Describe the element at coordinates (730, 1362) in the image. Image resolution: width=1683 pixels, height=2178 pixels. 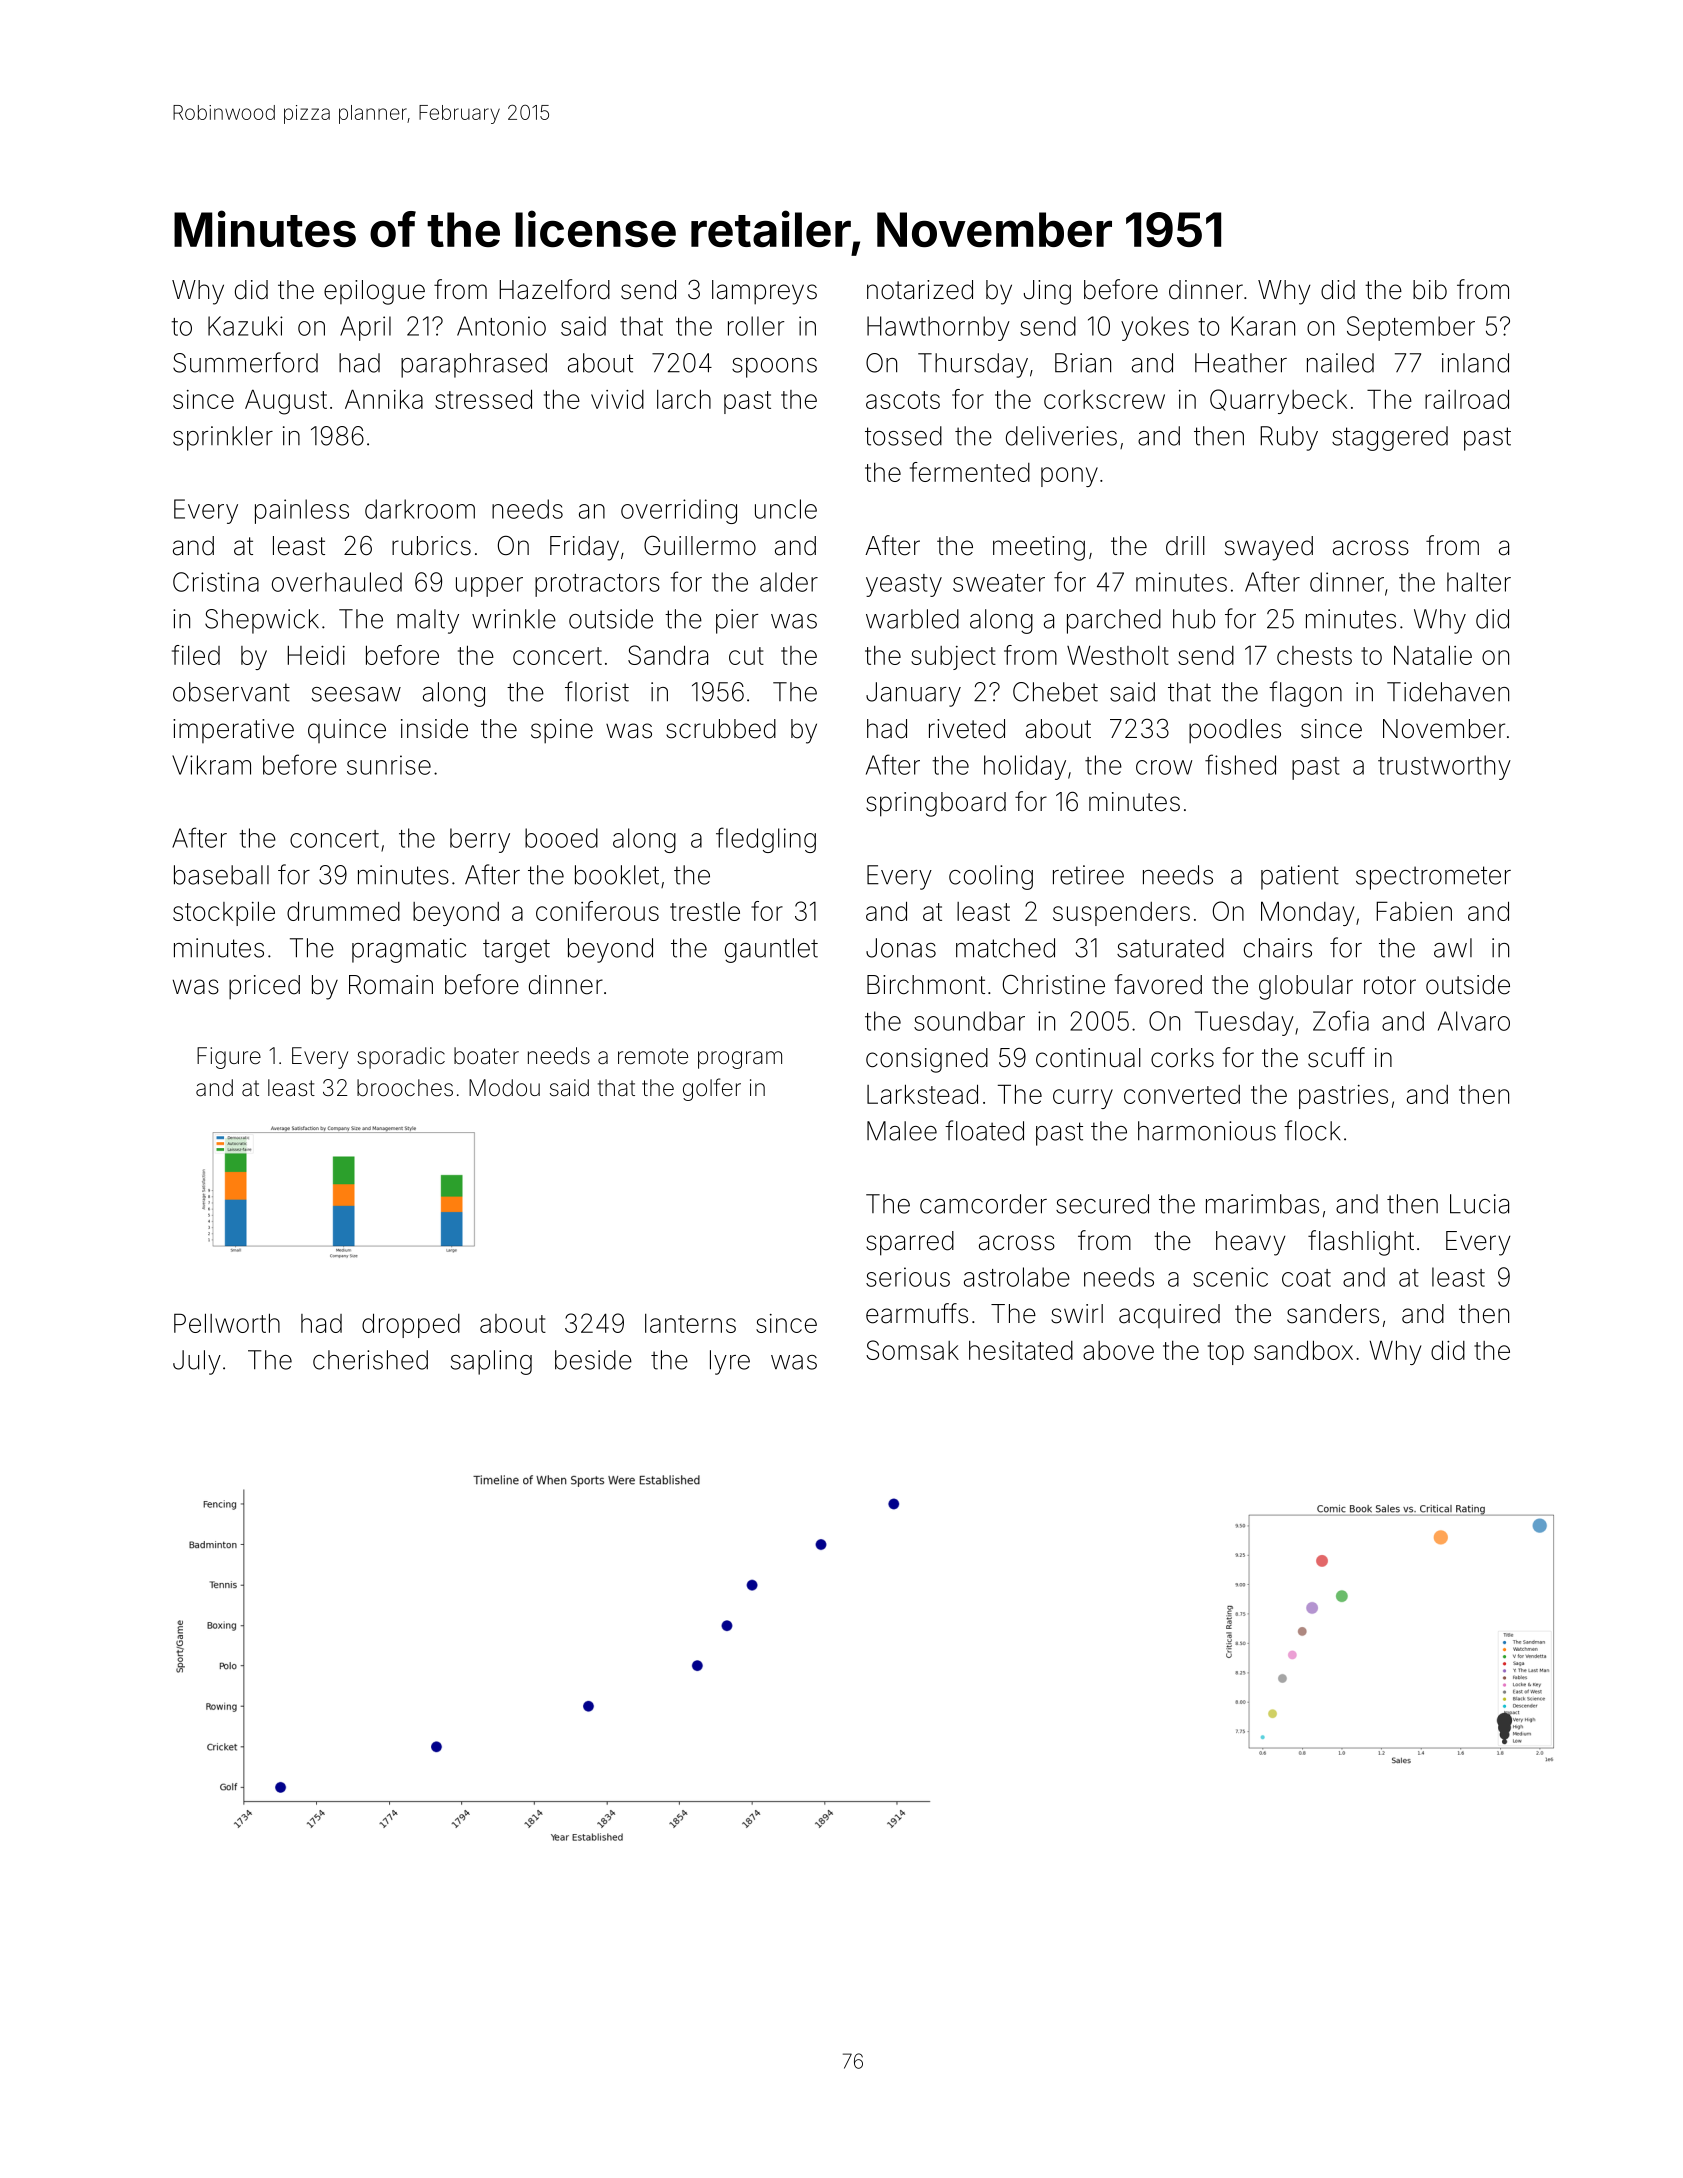
I see `lyre` at that location.
